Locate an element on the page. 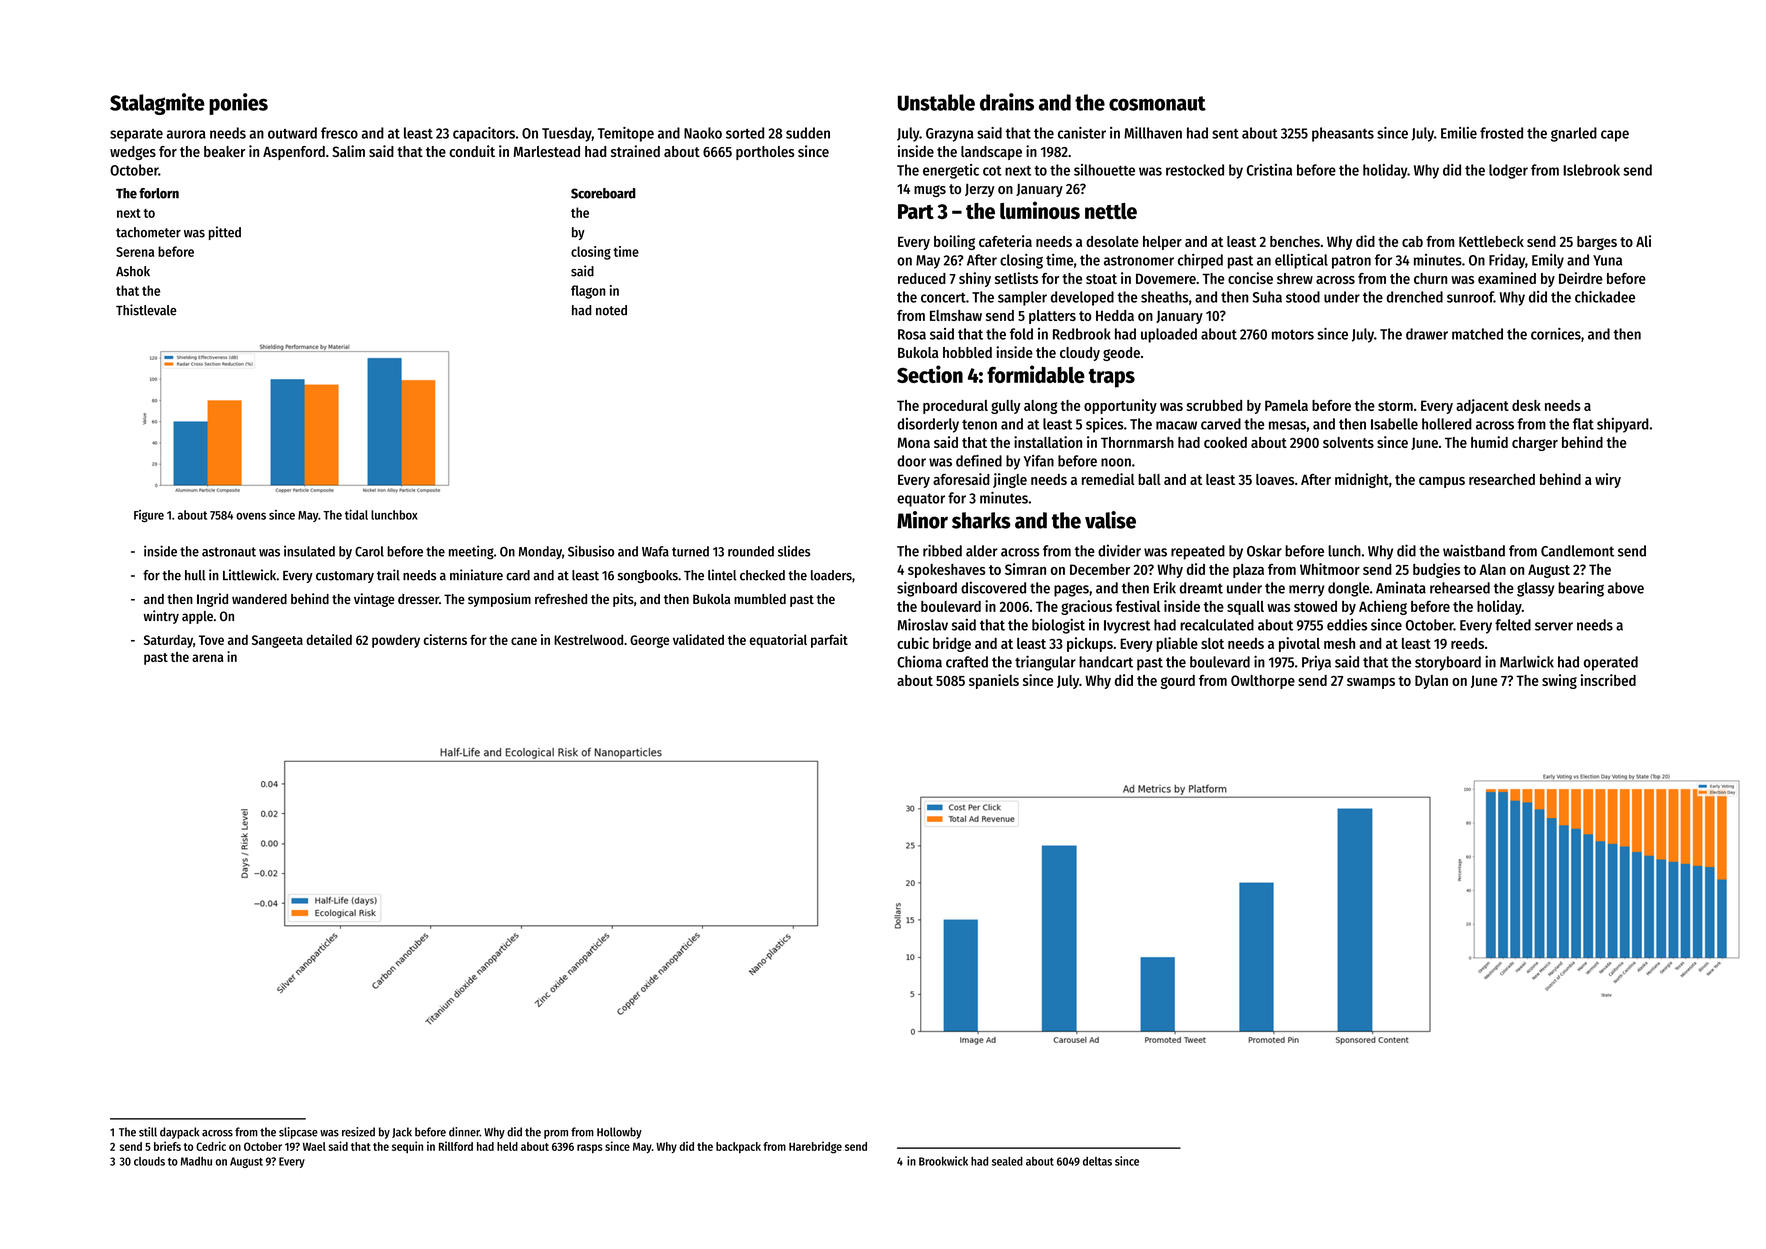 The image size is (1766, 1249). dresser is located at coordinates (418, 599).
